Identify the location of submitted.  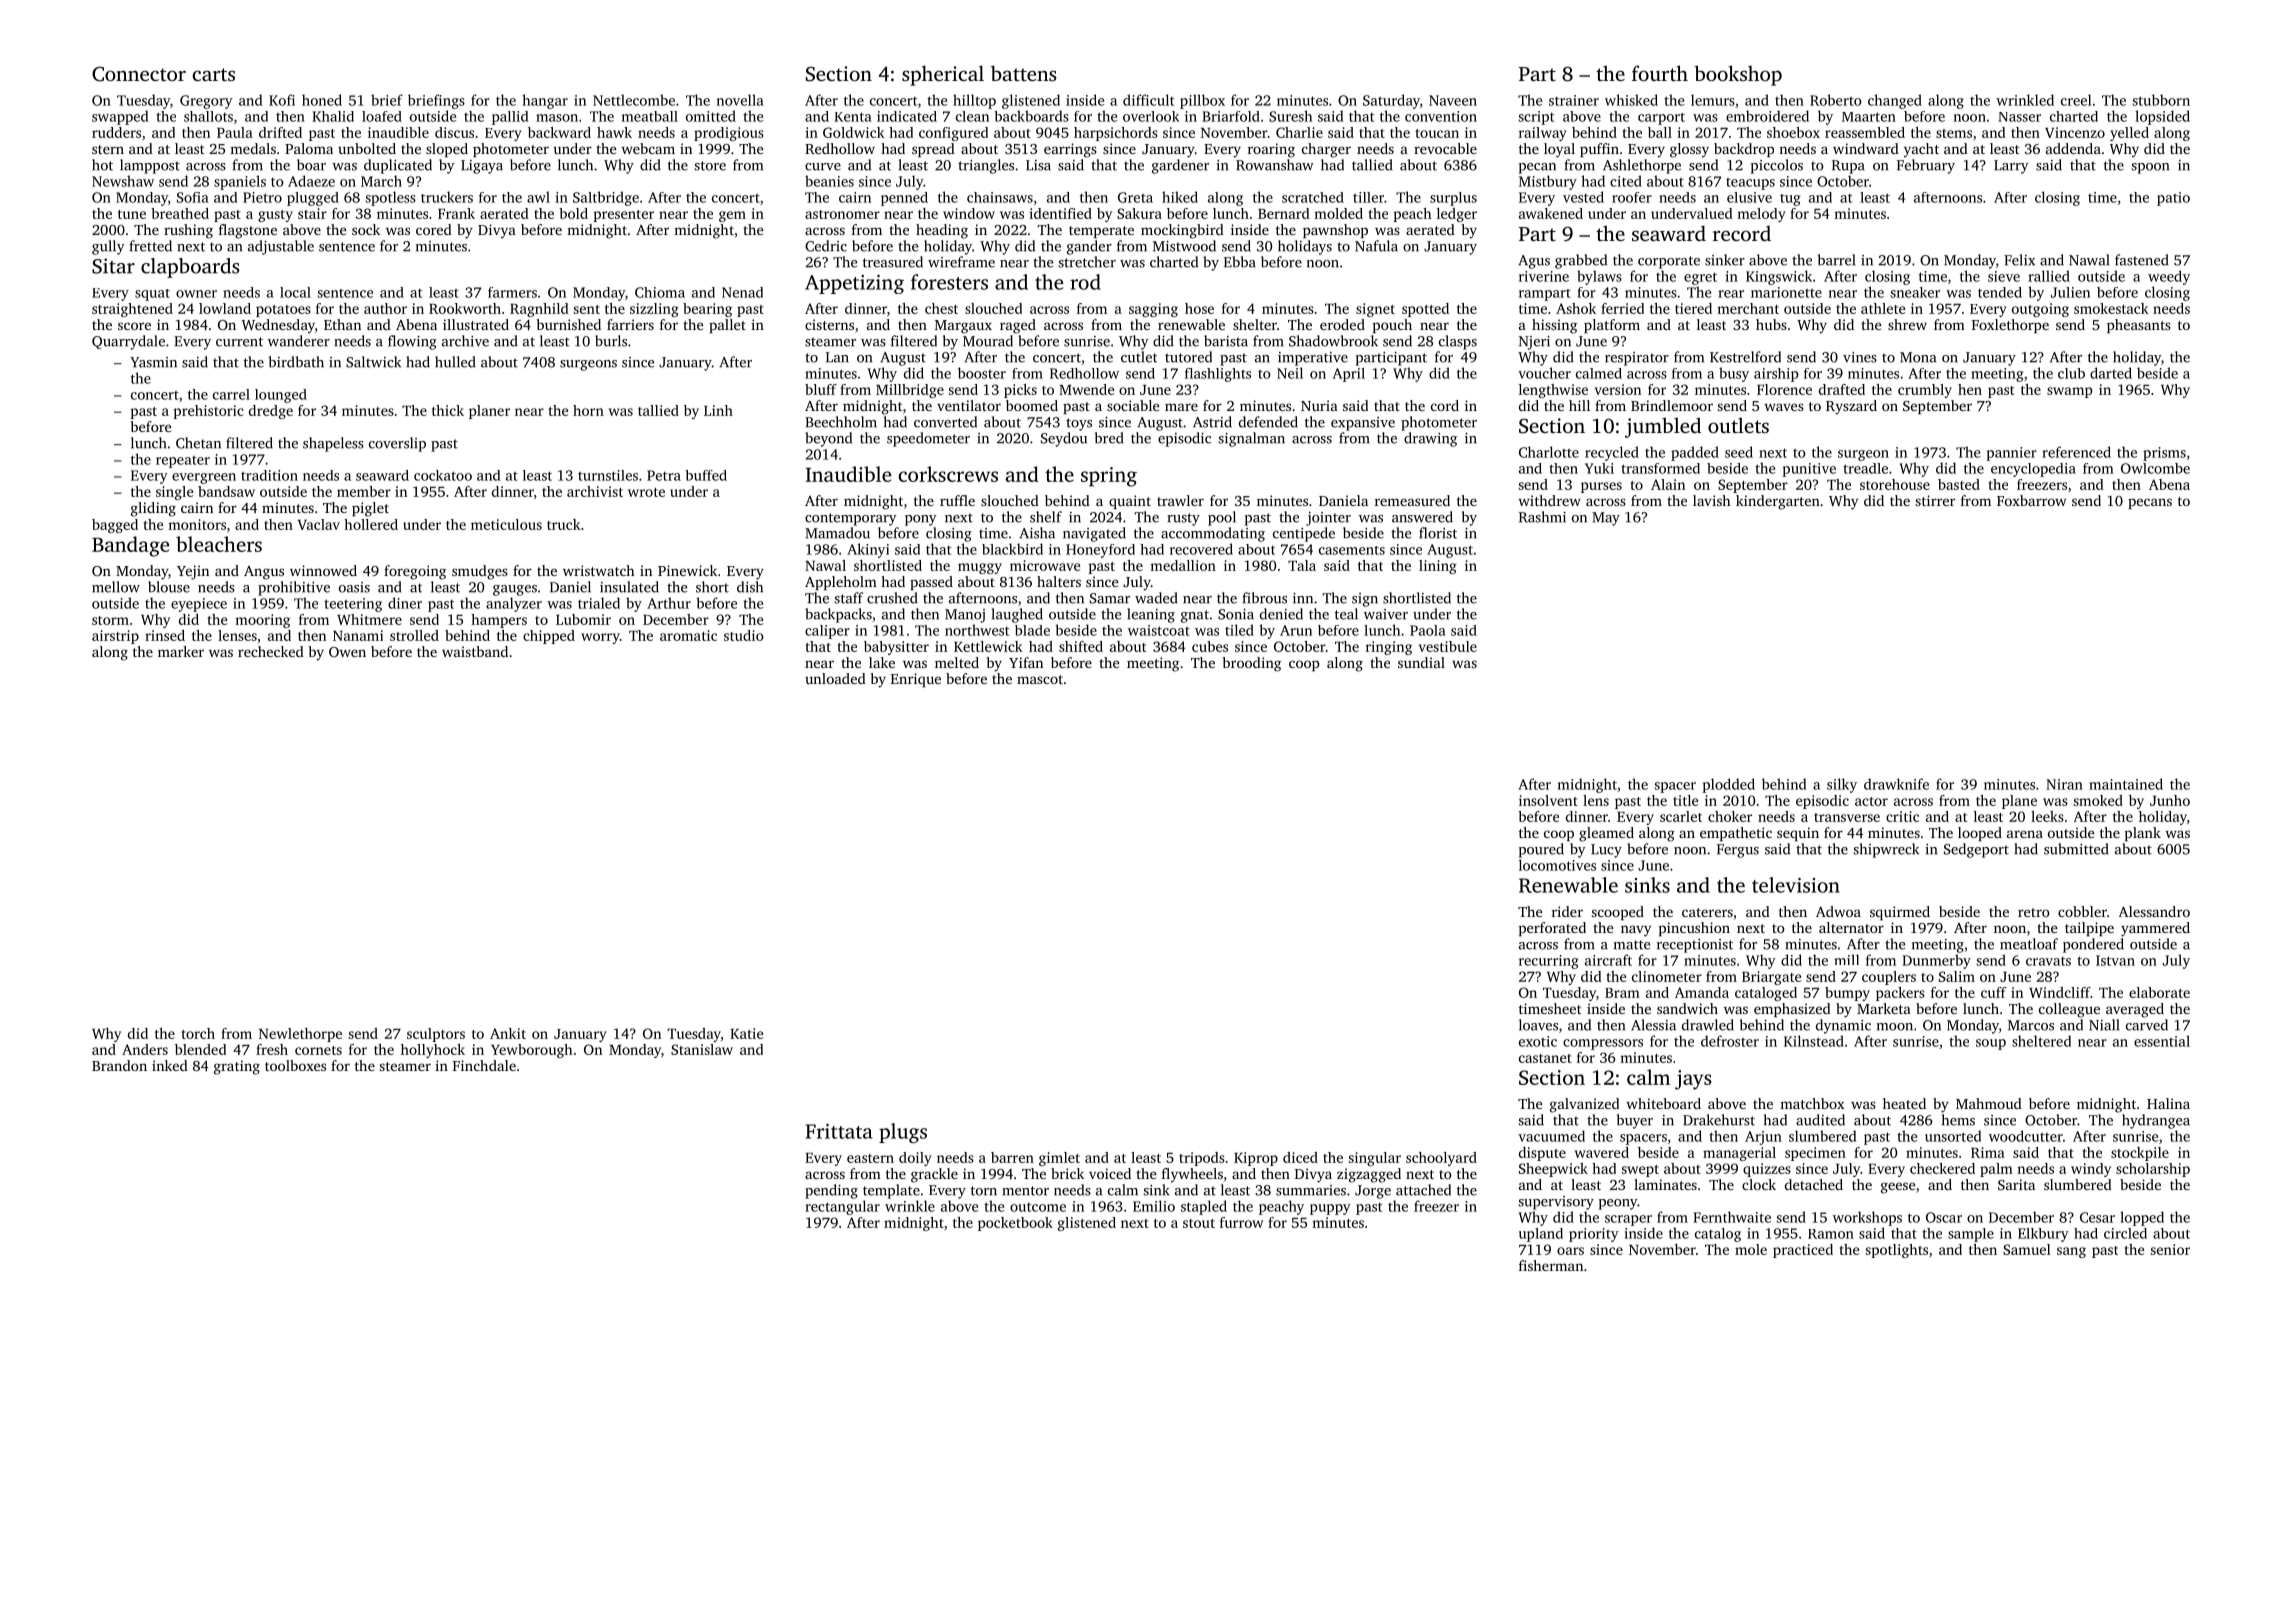
(2076, 849).
